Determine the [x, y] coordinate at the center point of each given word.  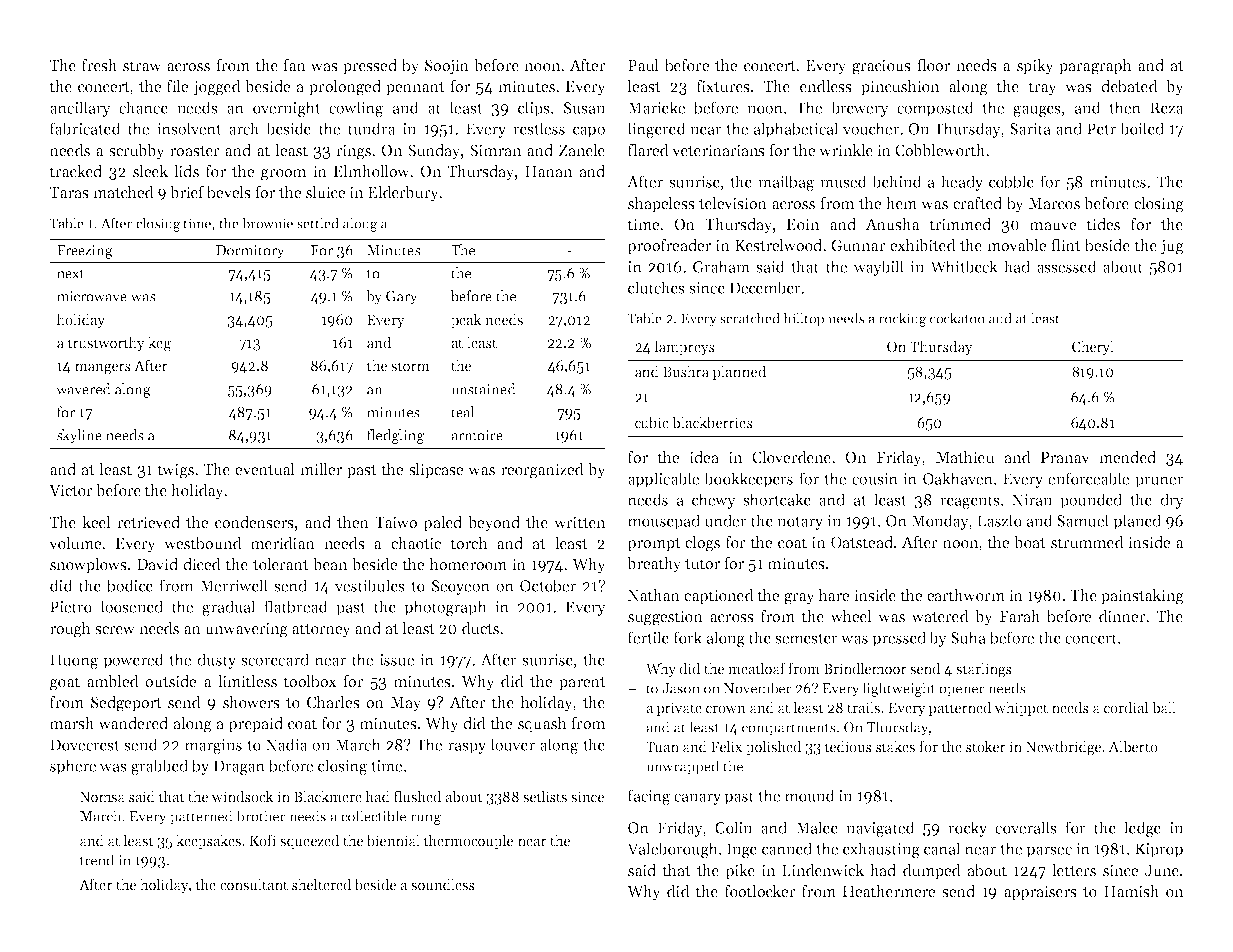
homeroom [468, 564]
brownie [267, 223]
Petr [1101, 129]
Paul [643, 65]
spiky [1035, 67]
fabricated [85, 128]
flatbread [296, 606]
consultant [254, 884]
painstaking [1142, 597]
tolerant [281, 564]
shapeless [661, 204]
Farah [1019, 616]
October [548, 585]
